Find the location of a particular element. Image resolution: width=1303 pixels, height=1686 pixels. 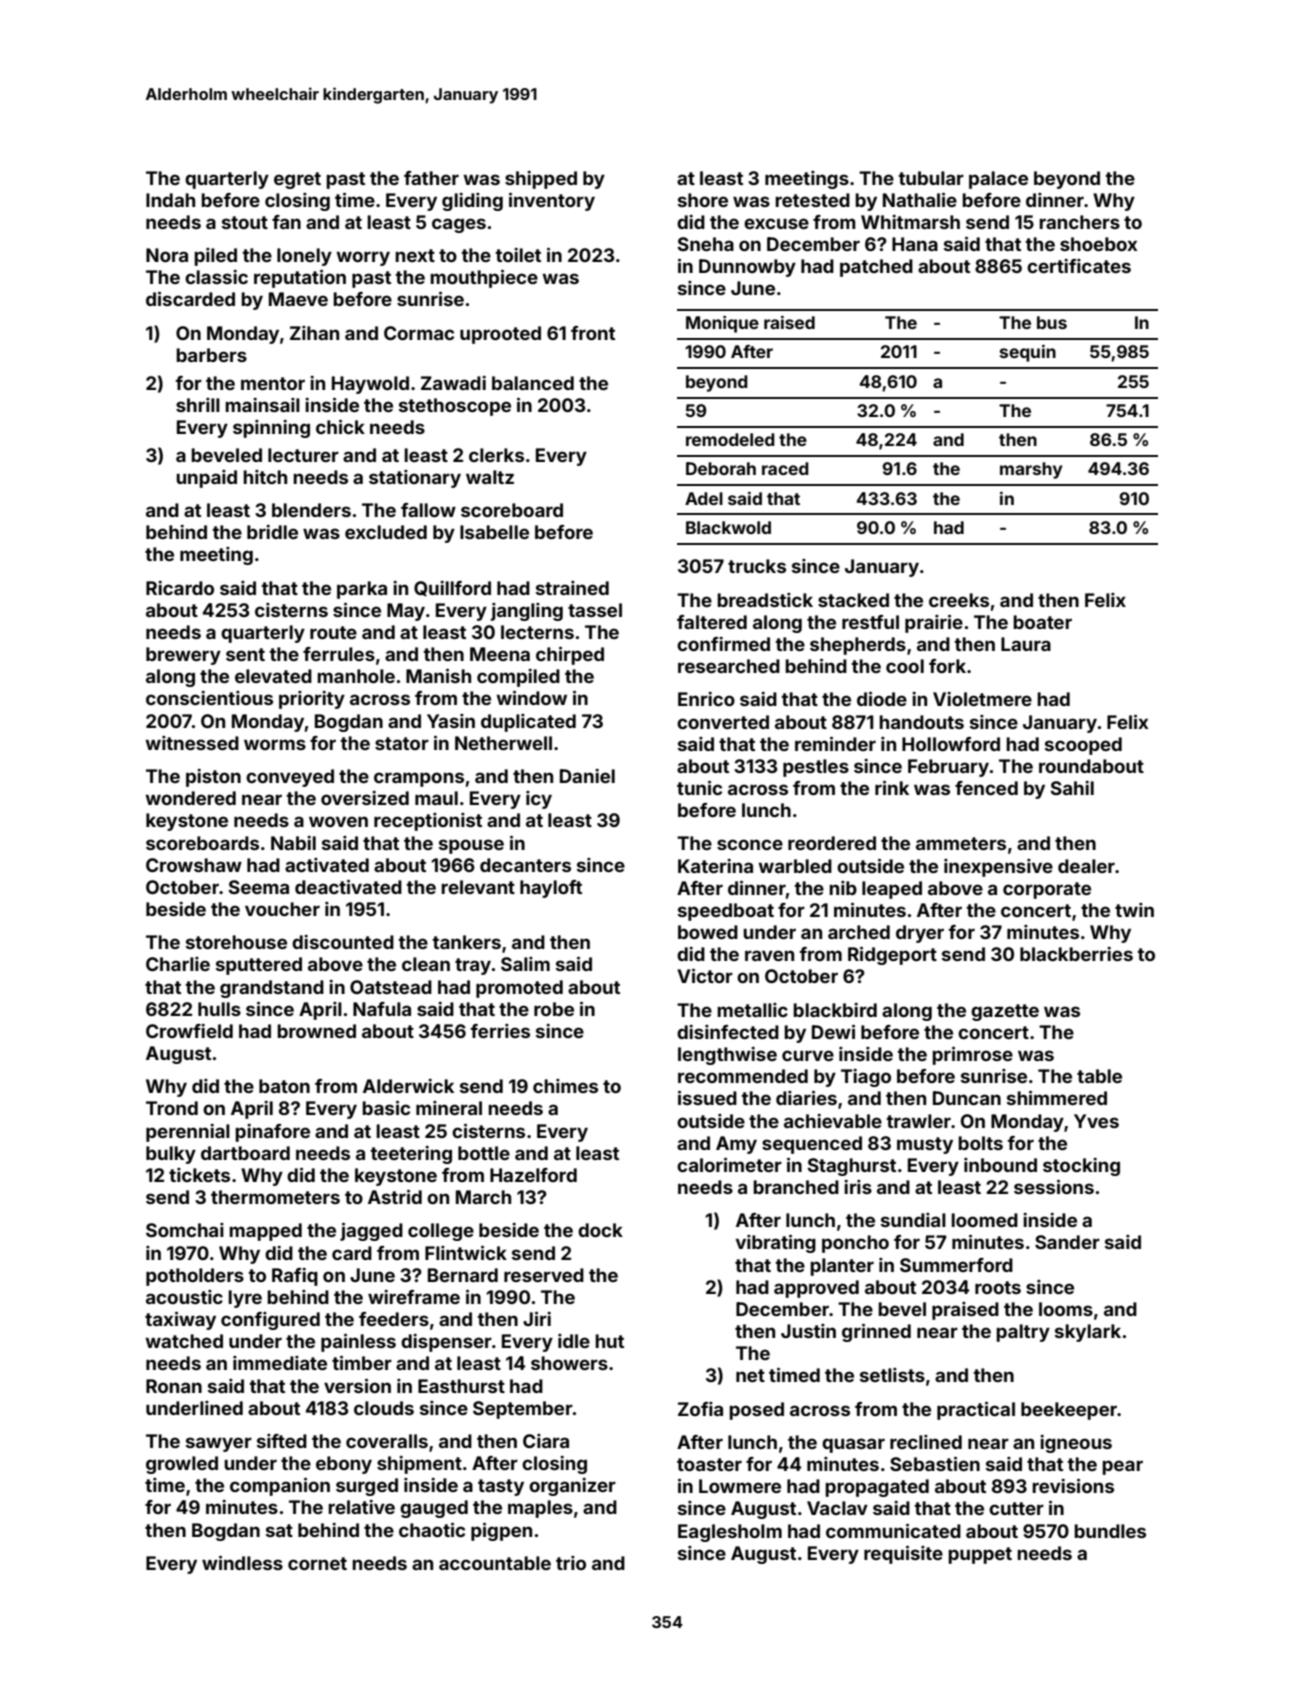

Eaglesholm is located at coordinates (730, 1533).
